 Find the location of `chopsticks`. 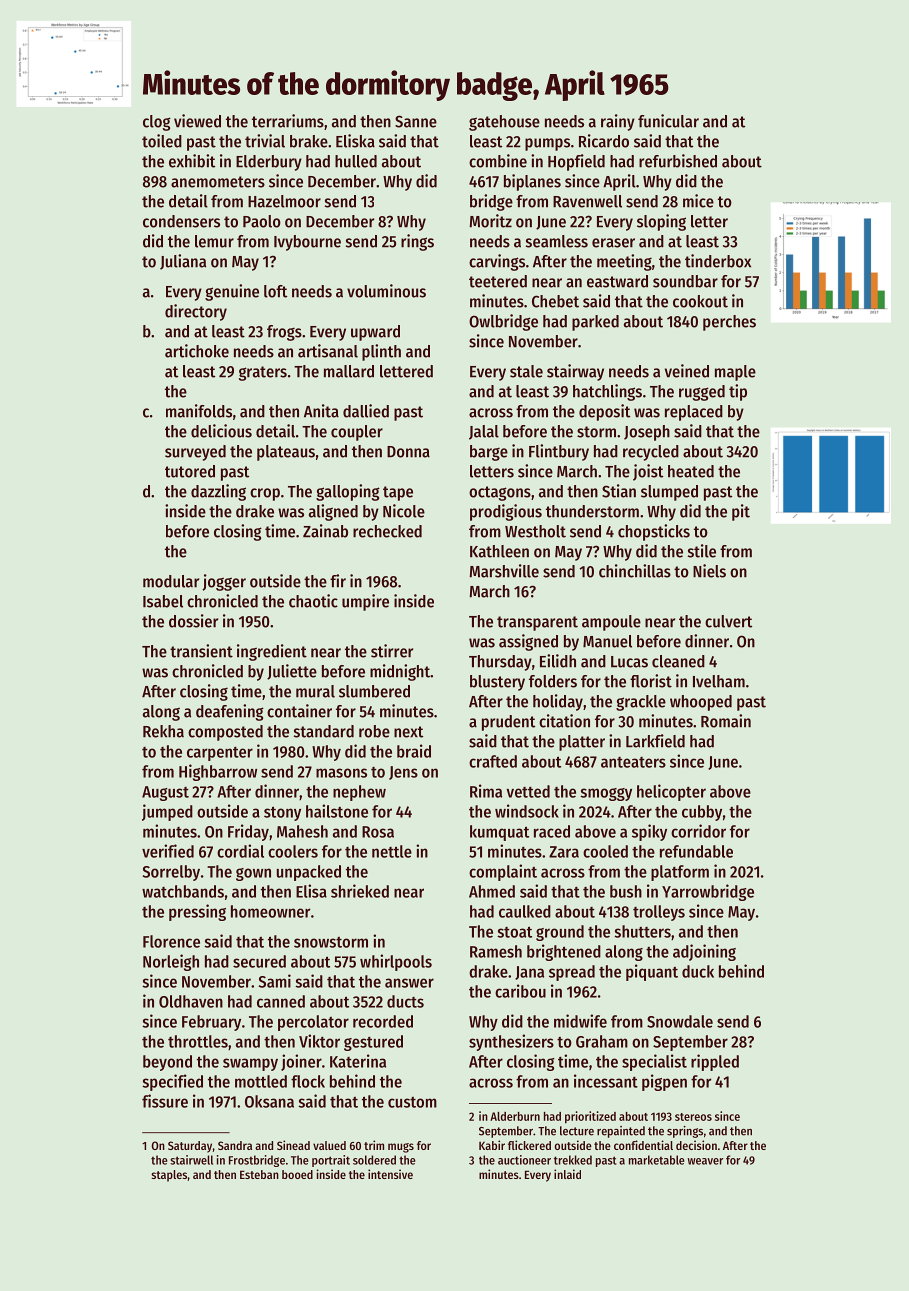

chopsticks is located at coordinates (654, 532).
